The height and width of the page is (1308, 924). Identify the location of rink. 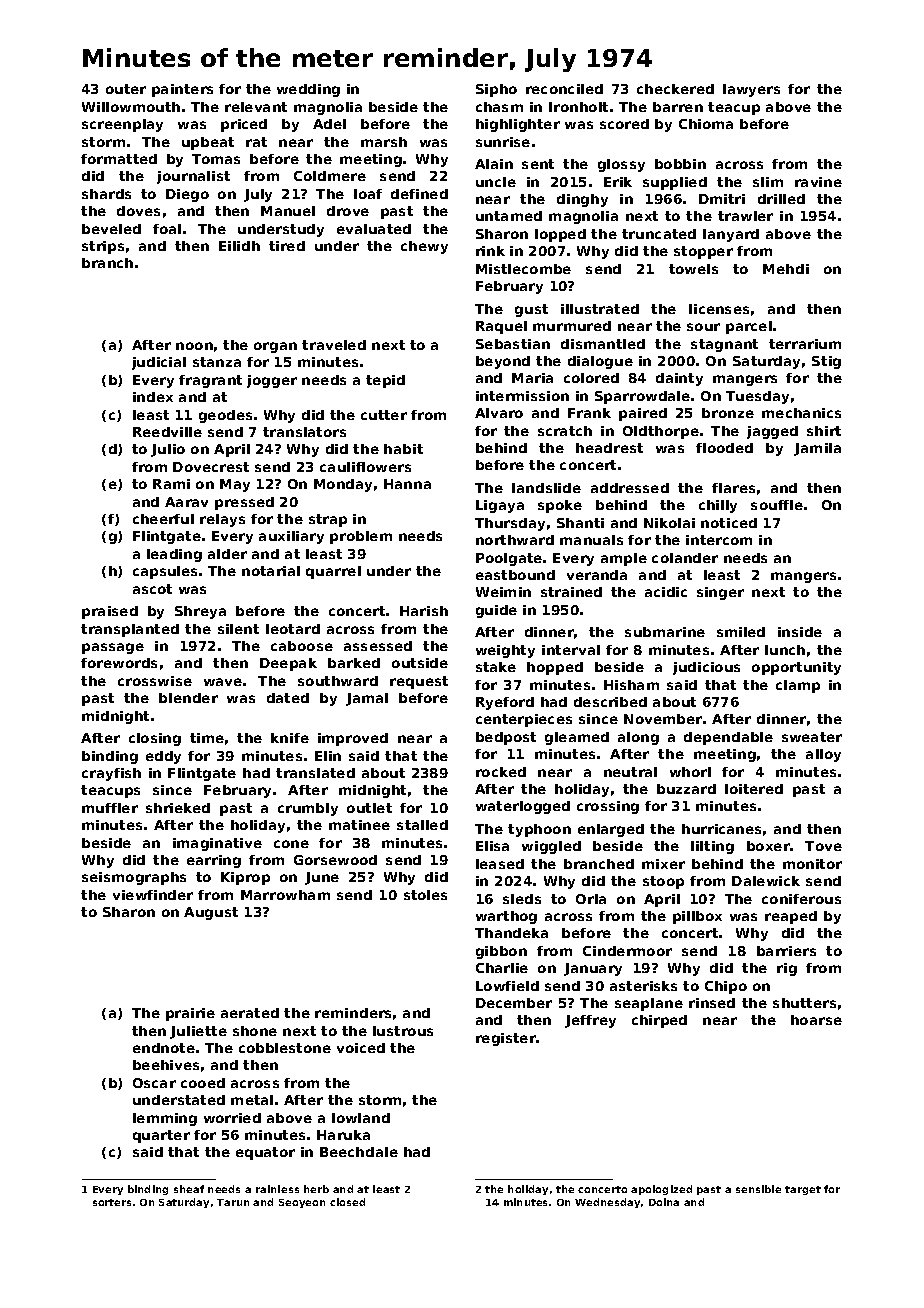
(490, 251).
